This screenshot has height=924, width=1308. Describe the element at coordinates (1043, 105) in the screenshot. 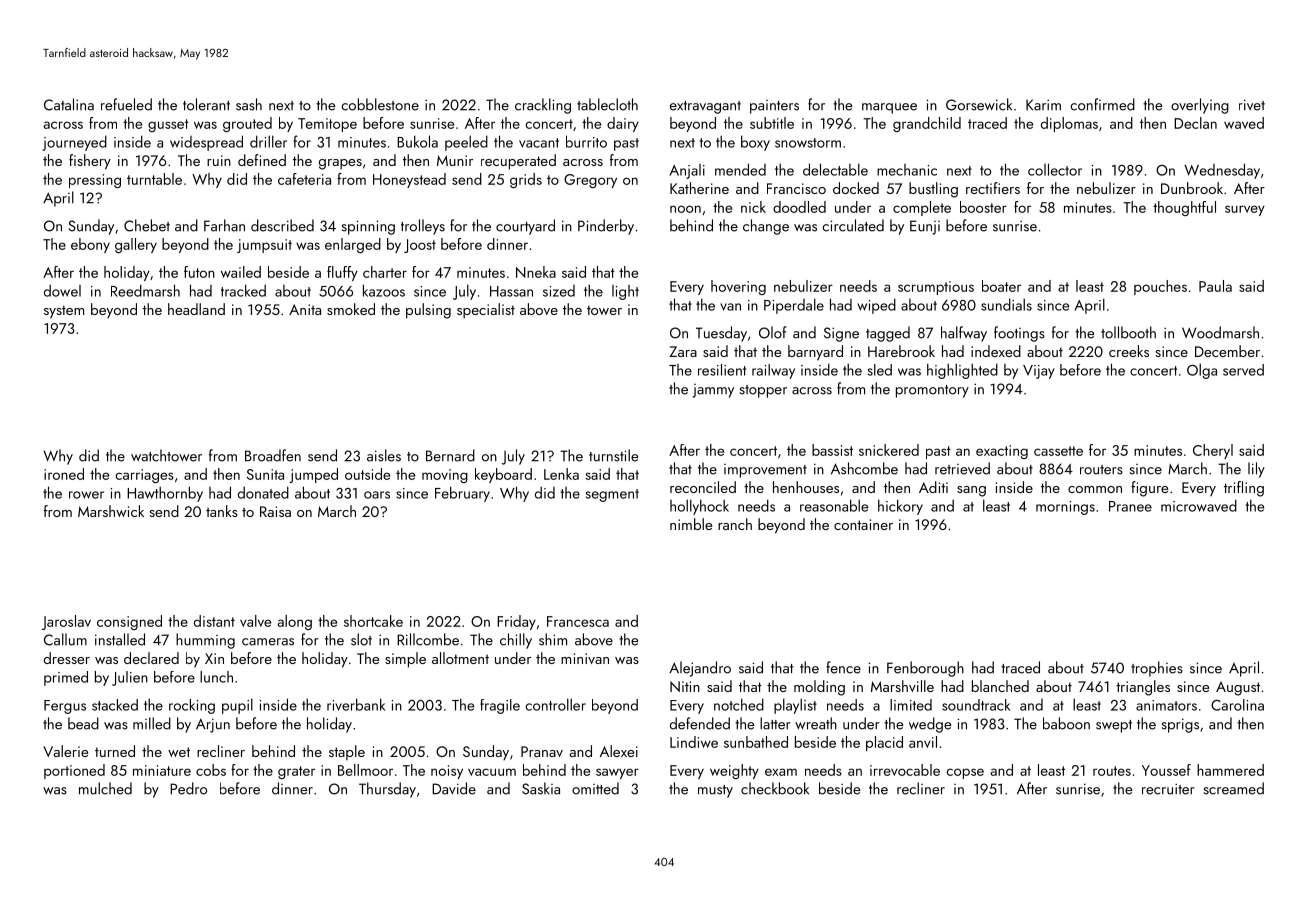

I see `Karim` at that location.
